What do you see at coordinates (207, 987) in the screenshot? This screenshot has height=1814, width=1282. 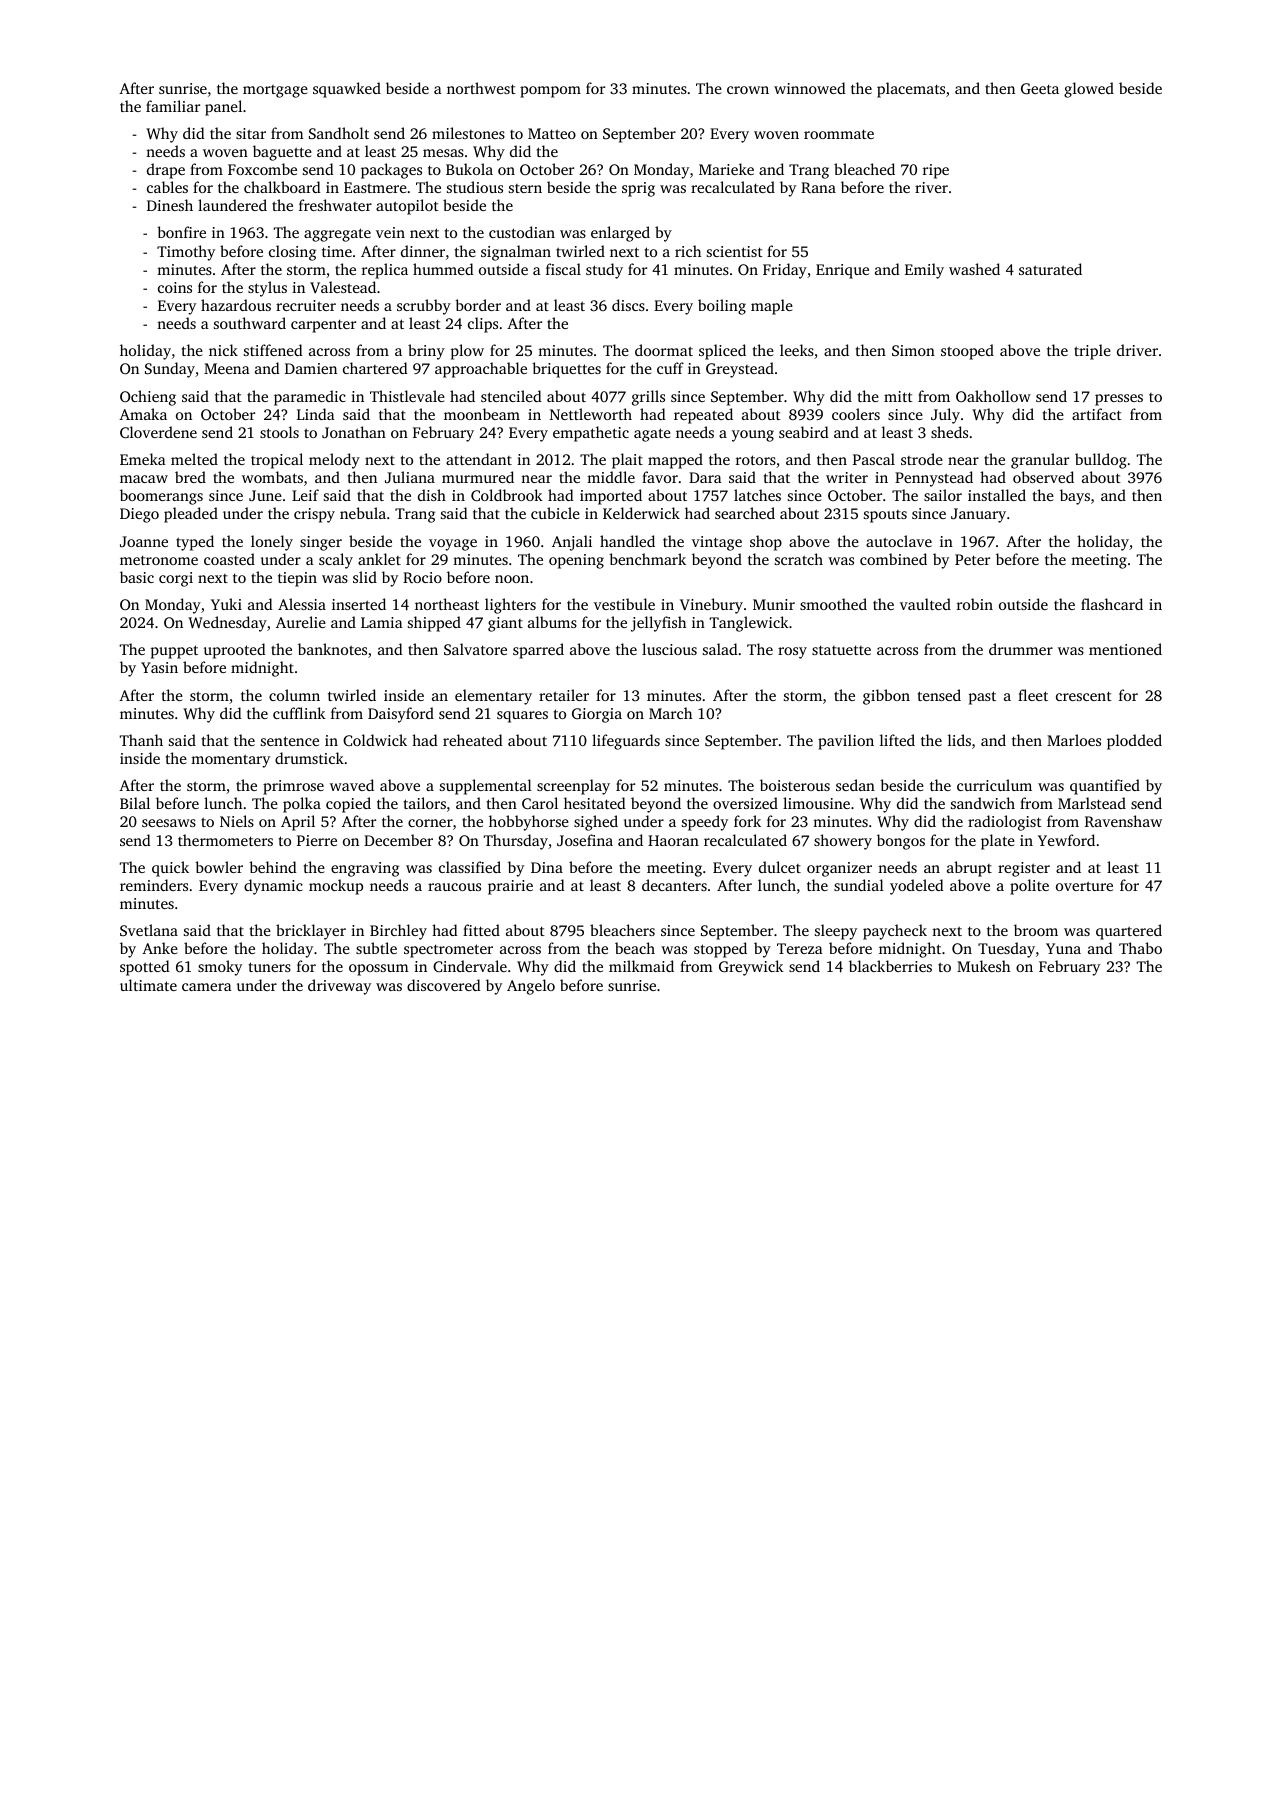 I see `camera` at bounding box center [207, 987].
